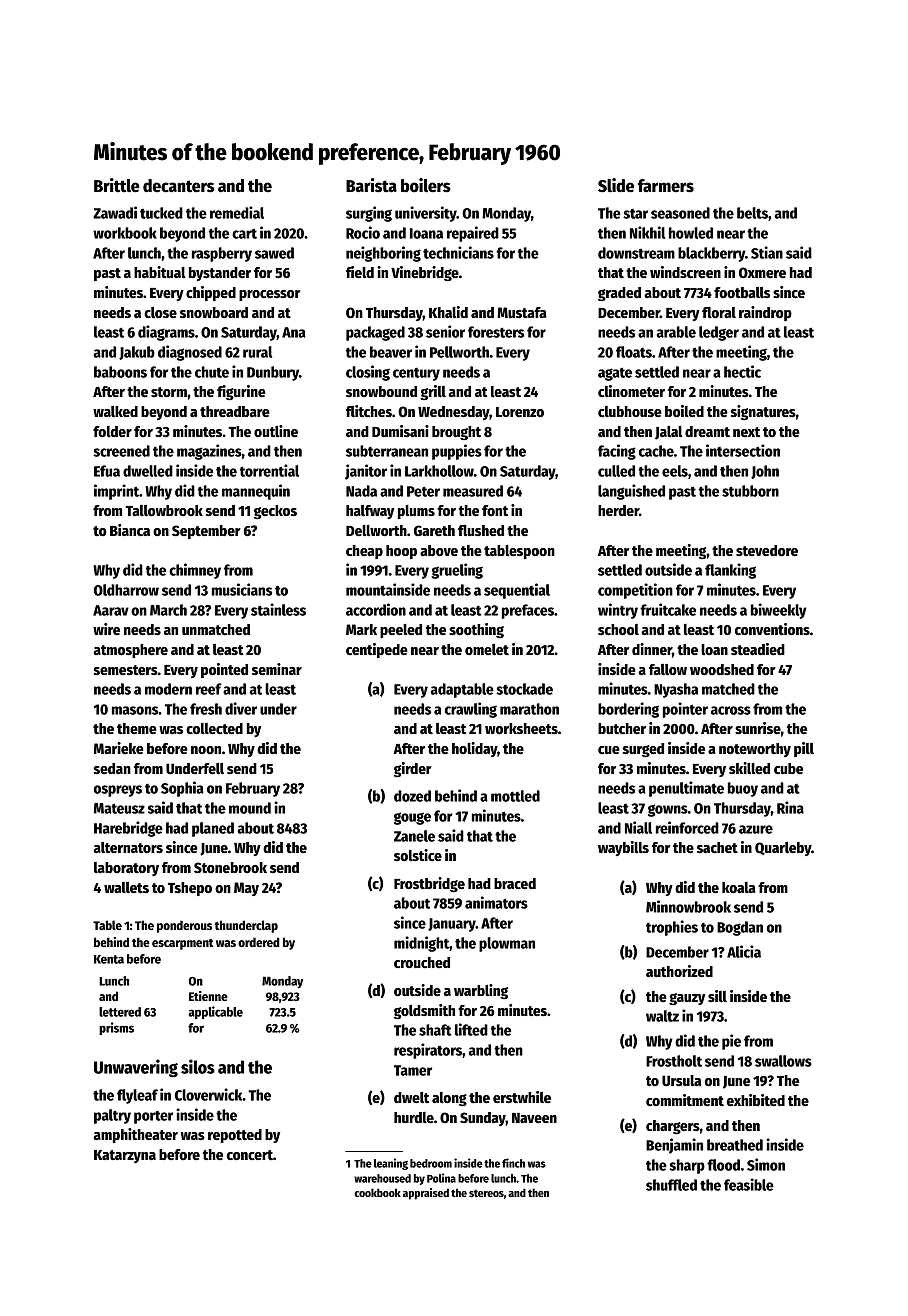  I want to click on Cloverwick, so click(209, 1094).
